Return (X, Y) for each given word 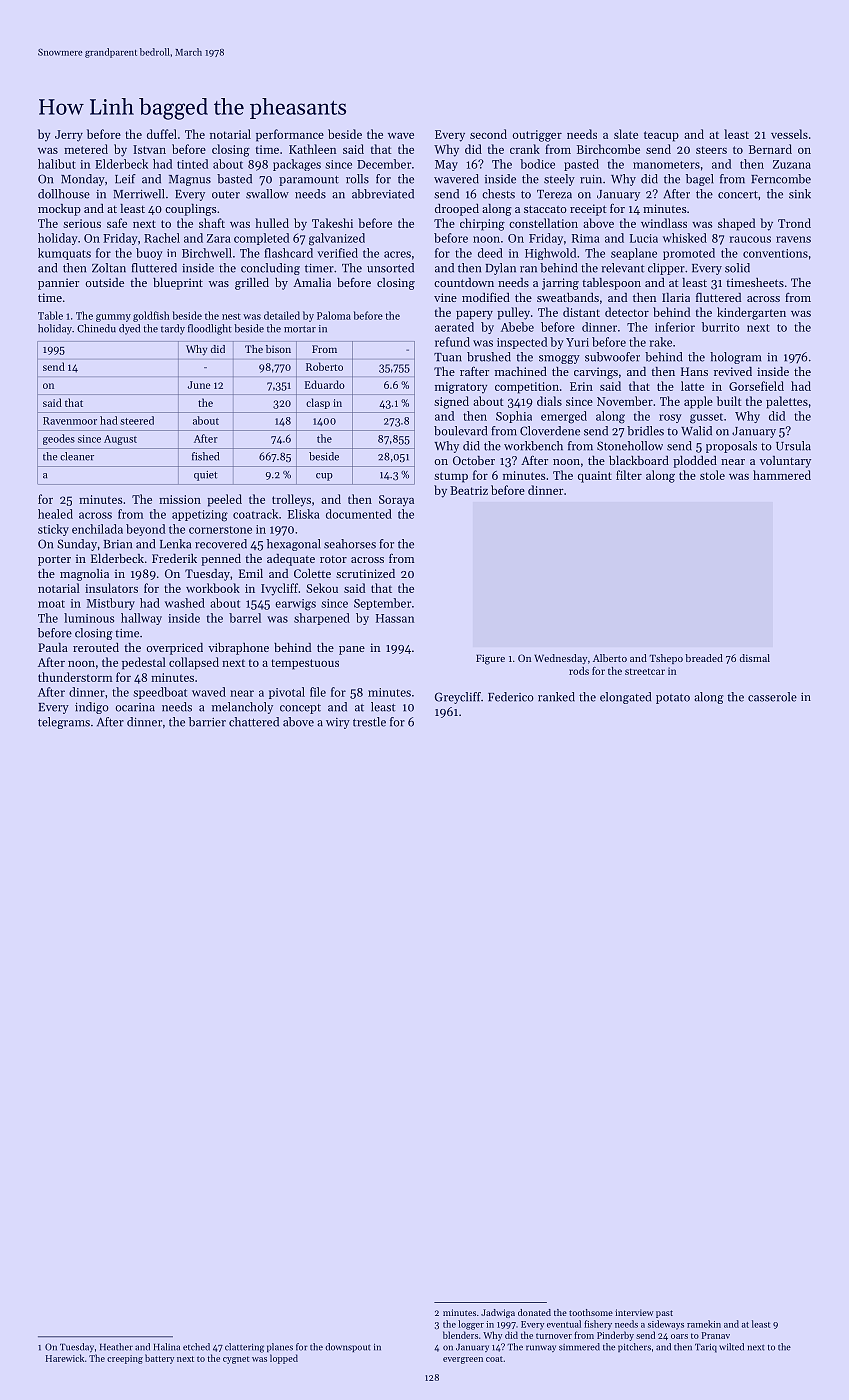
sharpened (322, 619)
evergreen (463, 1360)
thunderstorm (75, 677)
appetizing (200, 516)
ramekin (704, 1324)
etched (196, 1347)
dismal (755, 658)
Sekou (322, 588)
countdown (464, 282)
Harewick (65, 1358)
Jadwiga (498, 1313)
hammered (782, 475)
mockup (59, 210)
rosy (670, 418)
